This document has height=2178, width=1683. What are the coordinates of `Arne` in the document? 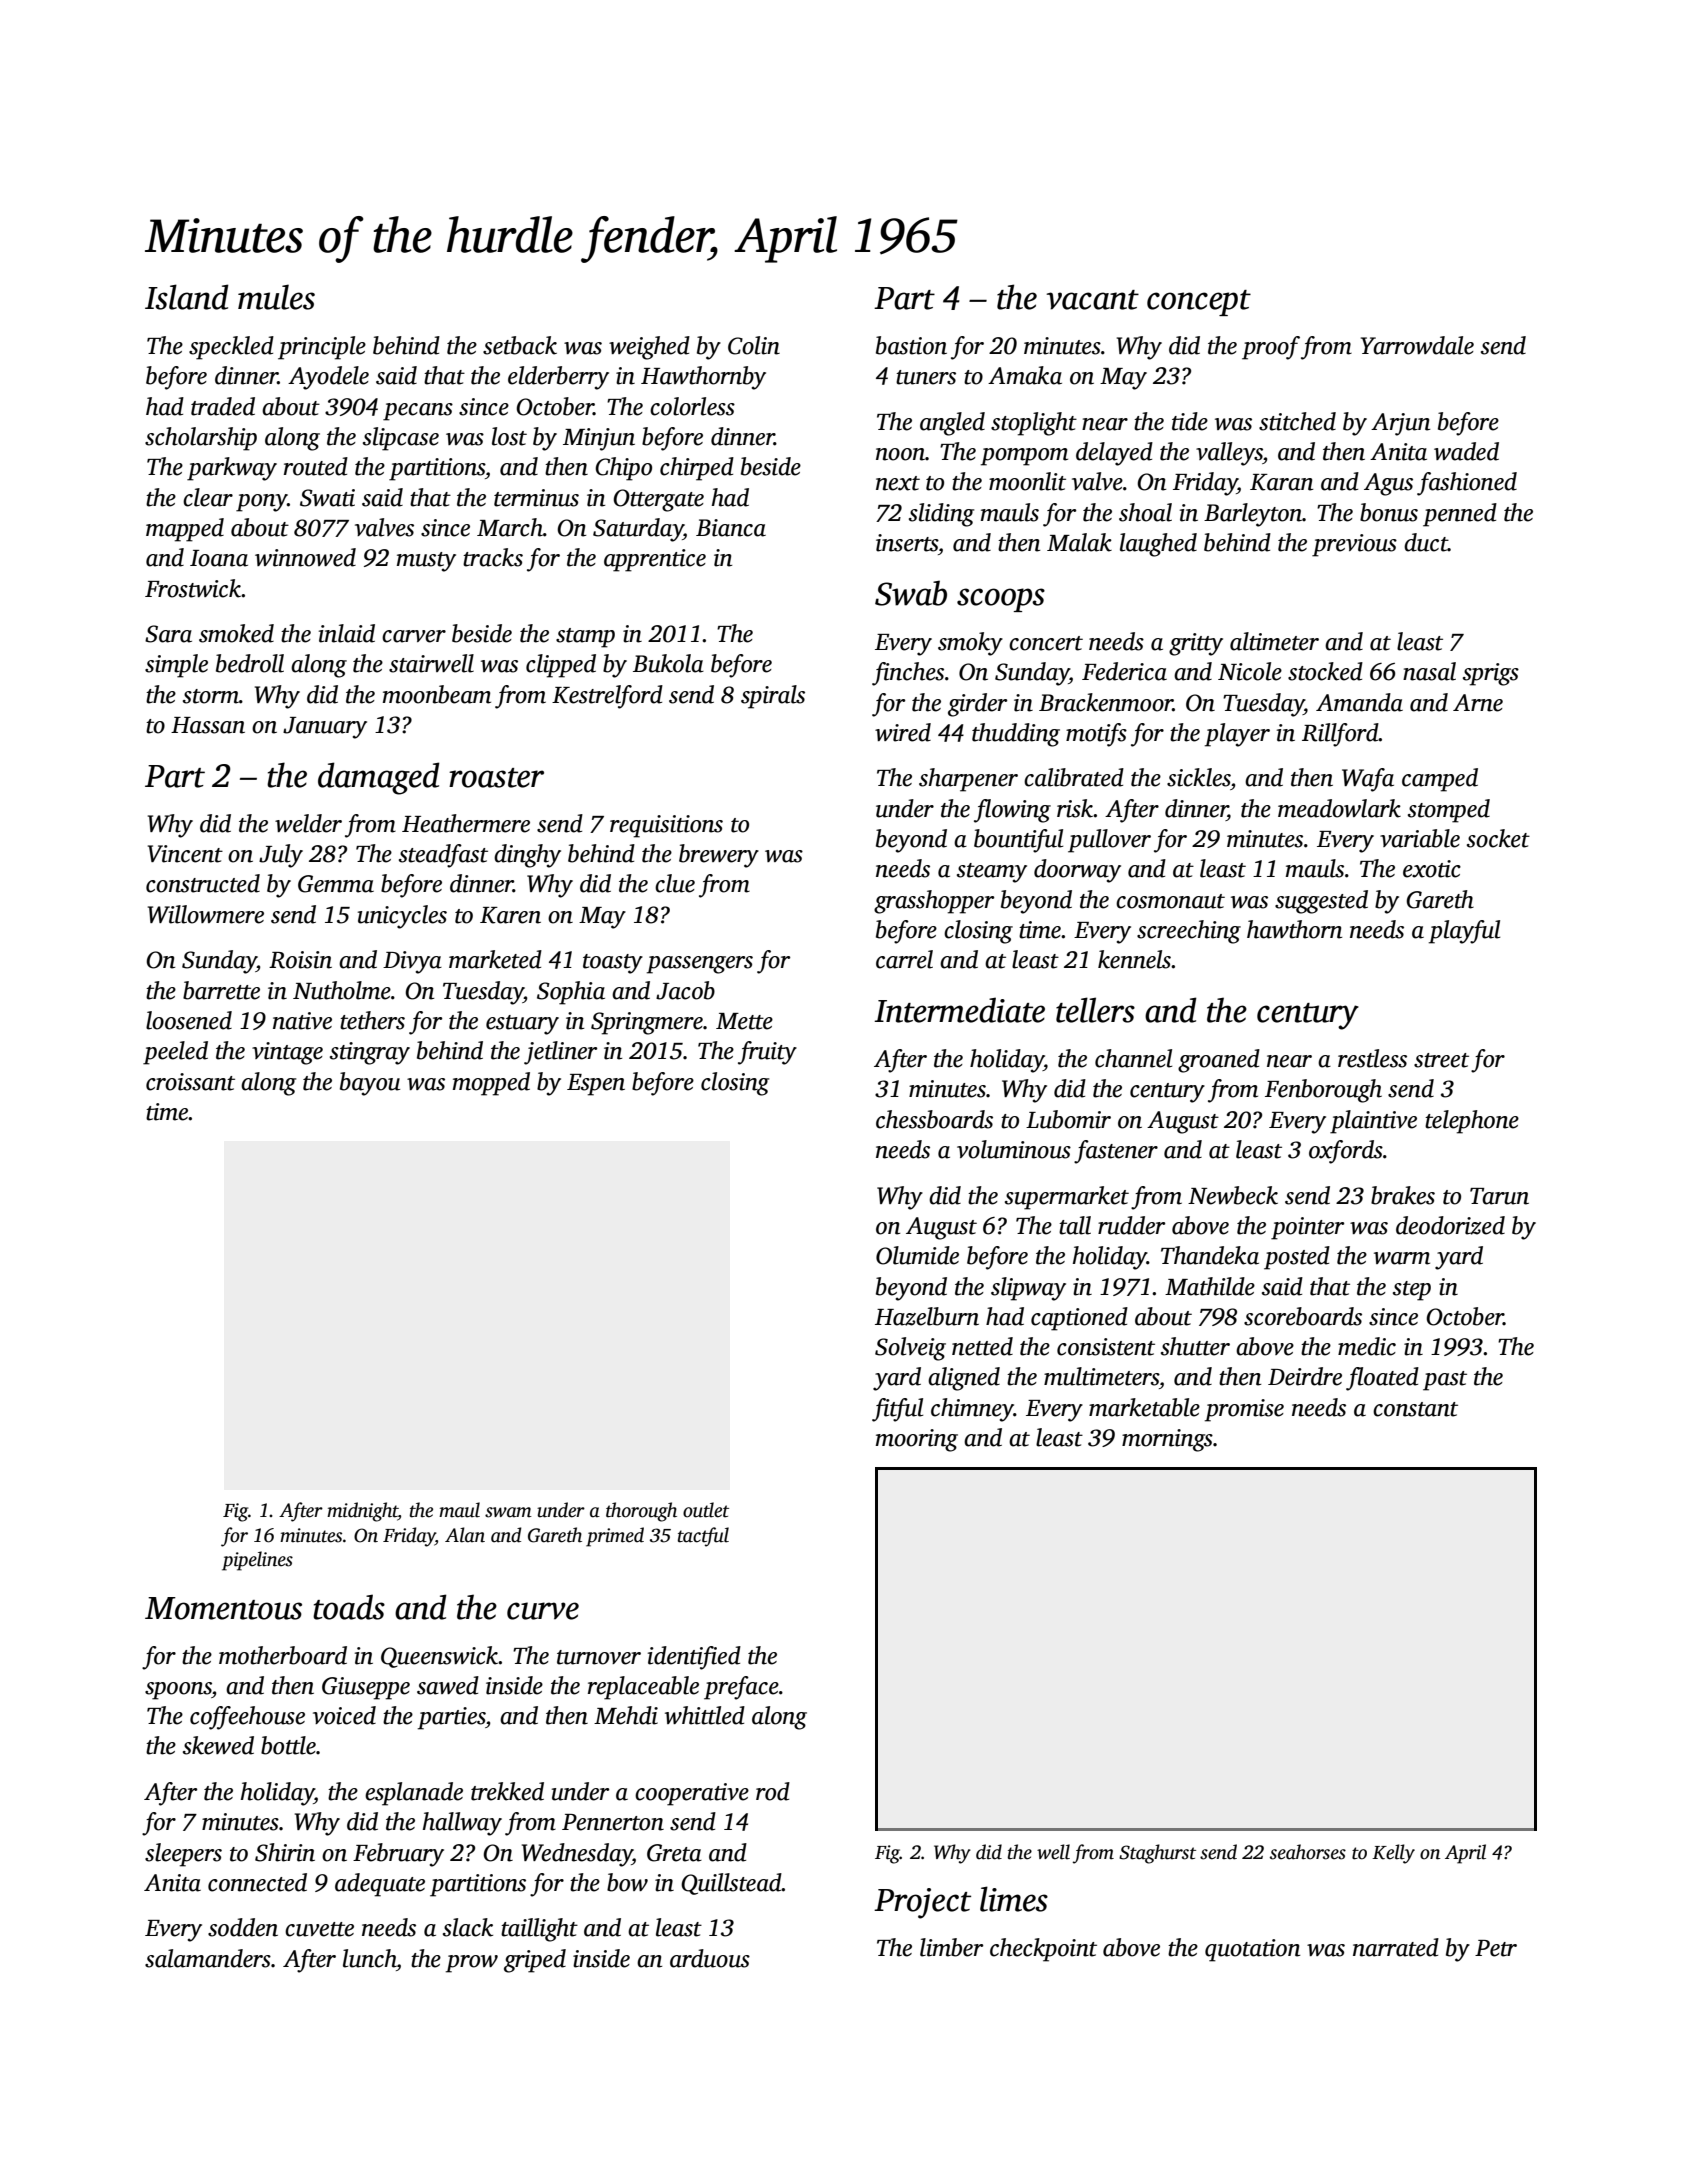 It's located at (1478, 703).
